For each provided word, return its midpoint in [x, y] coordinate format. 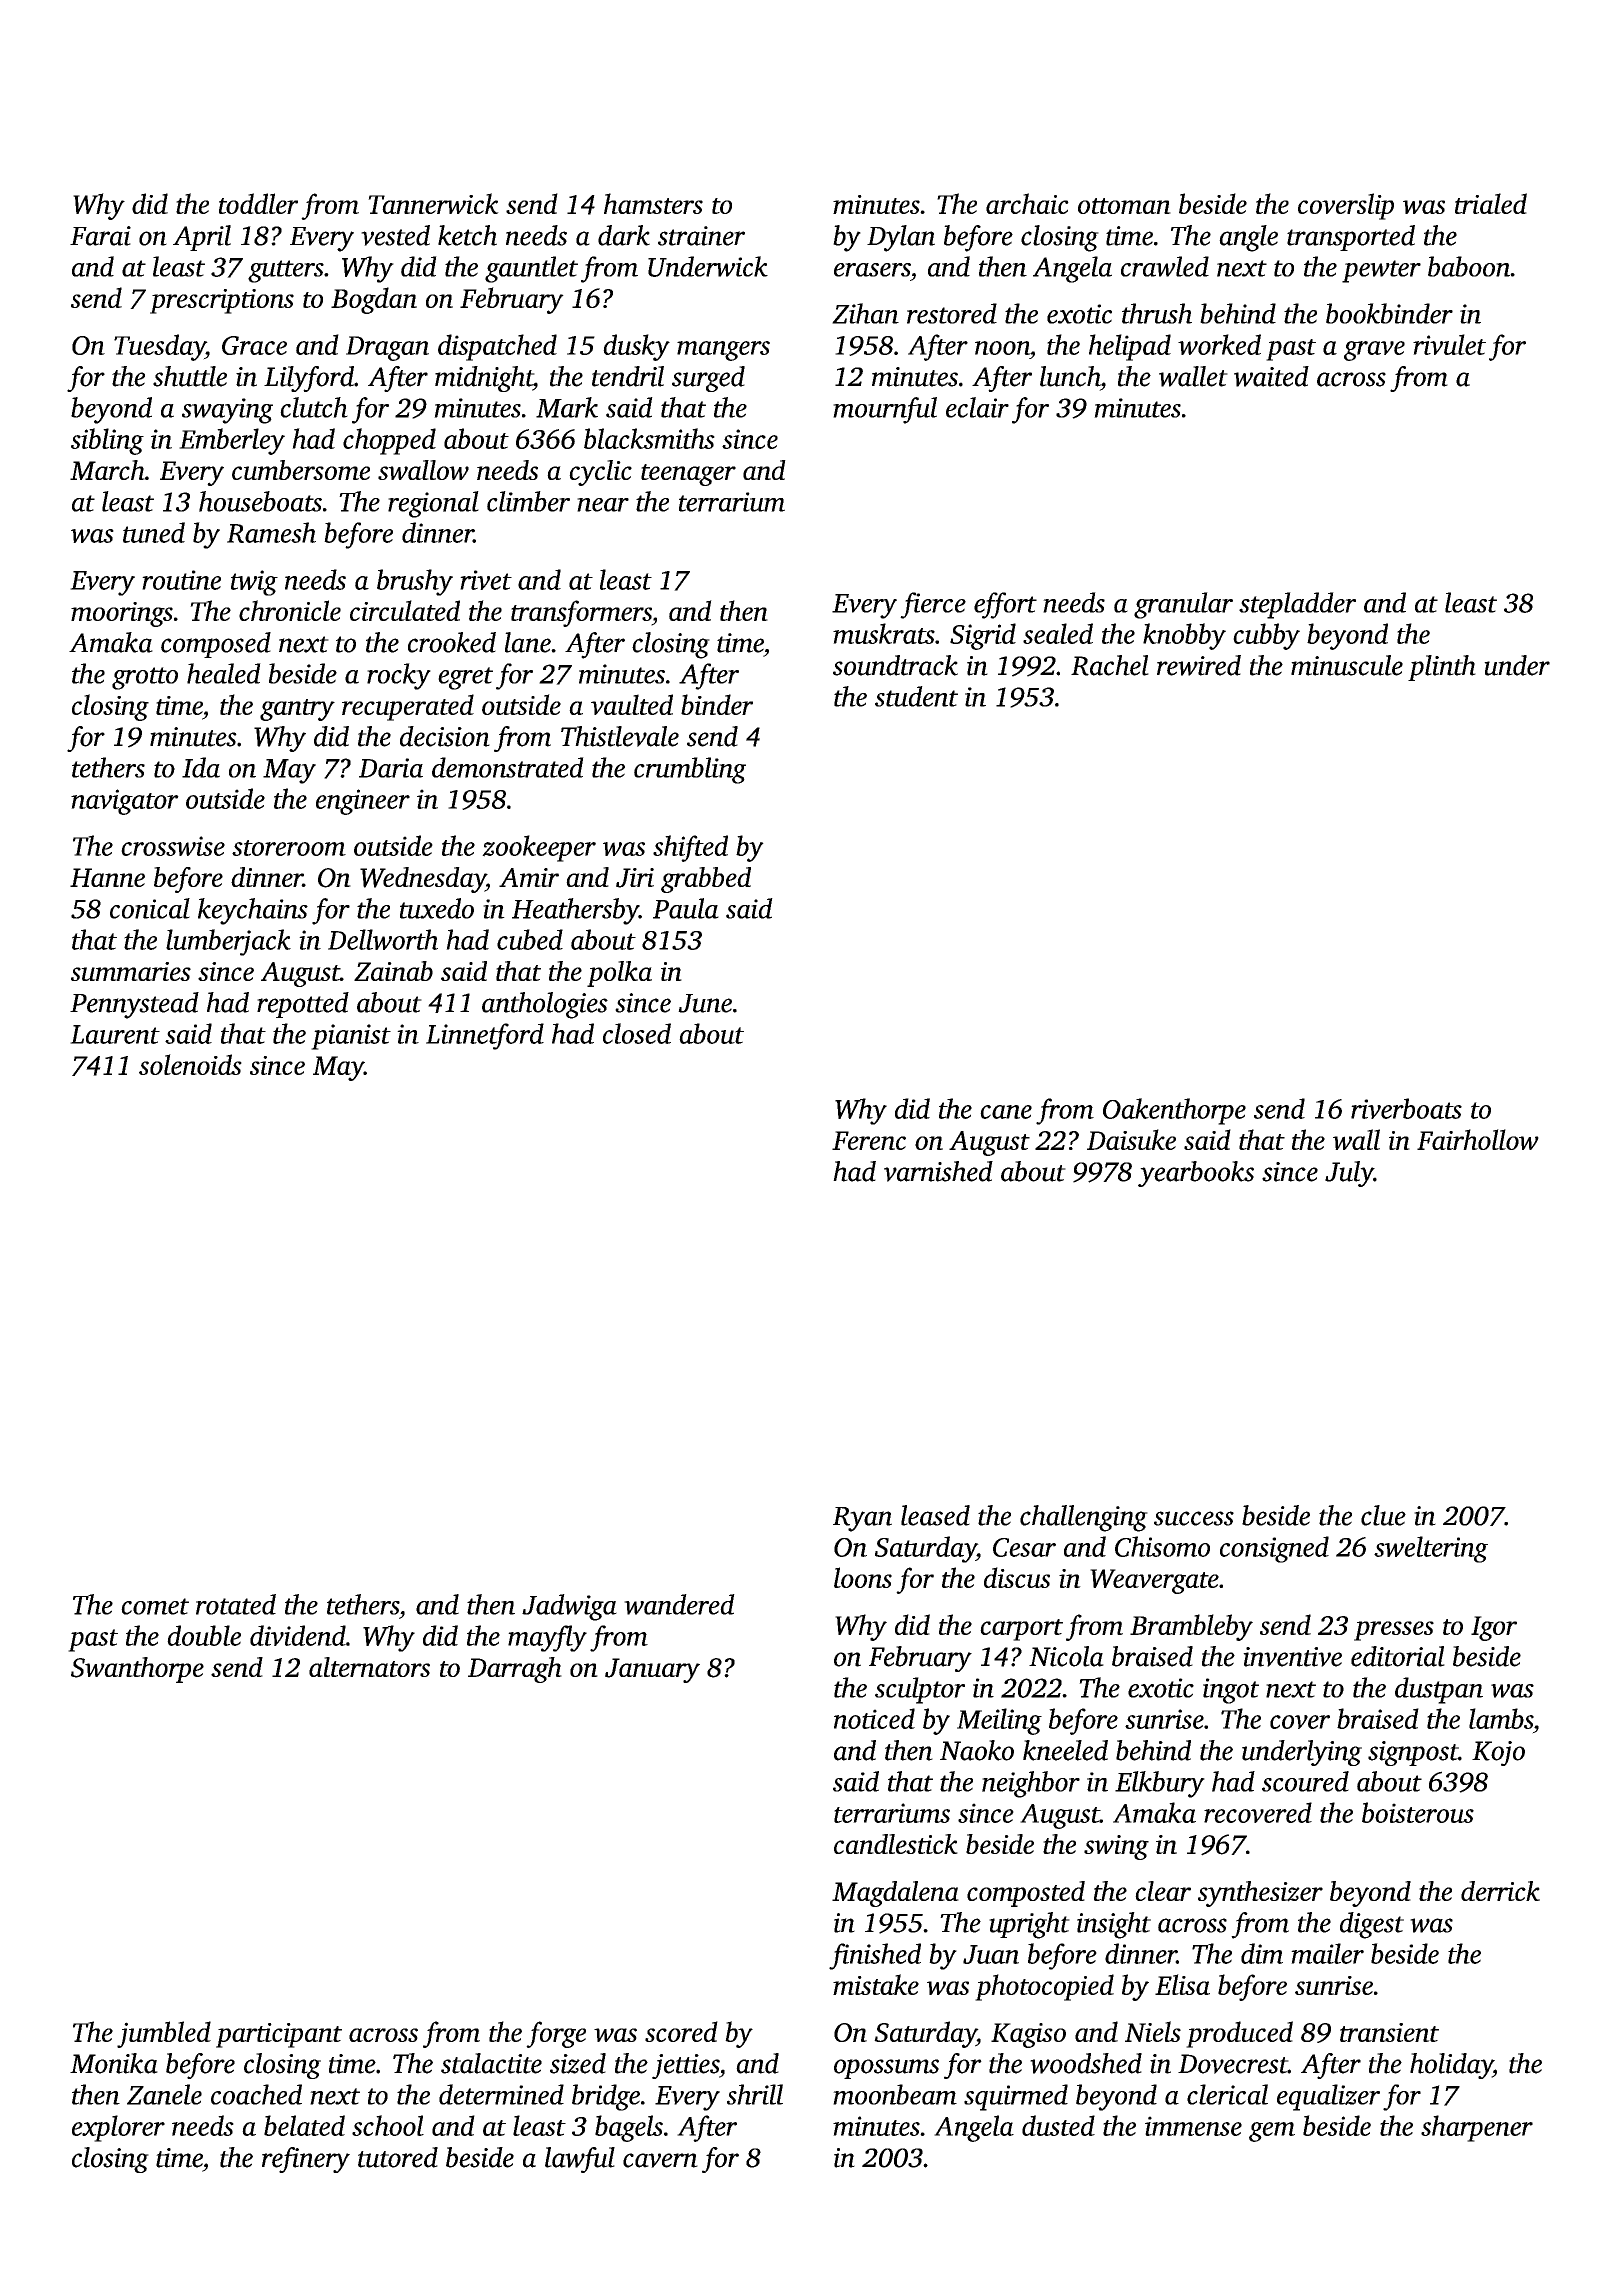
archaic [1027, 203]
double [204, 1635]
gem [1272, 2132]
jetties [685, 2066]
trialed [1491, 203]
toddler [258, 203]
